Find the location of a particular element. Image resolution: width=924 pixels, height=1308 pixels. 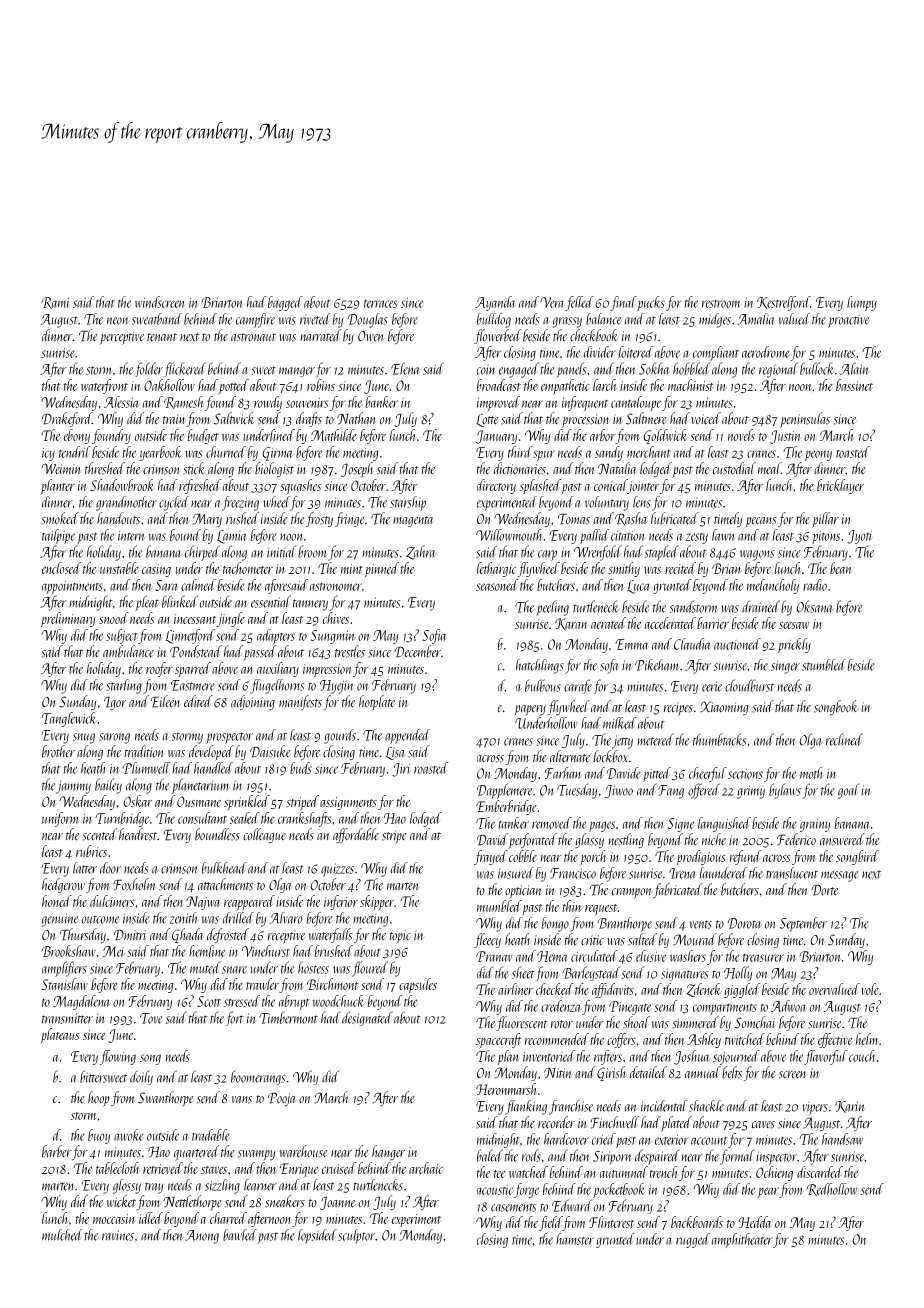

Owen is located at coordinates (371, 336).
